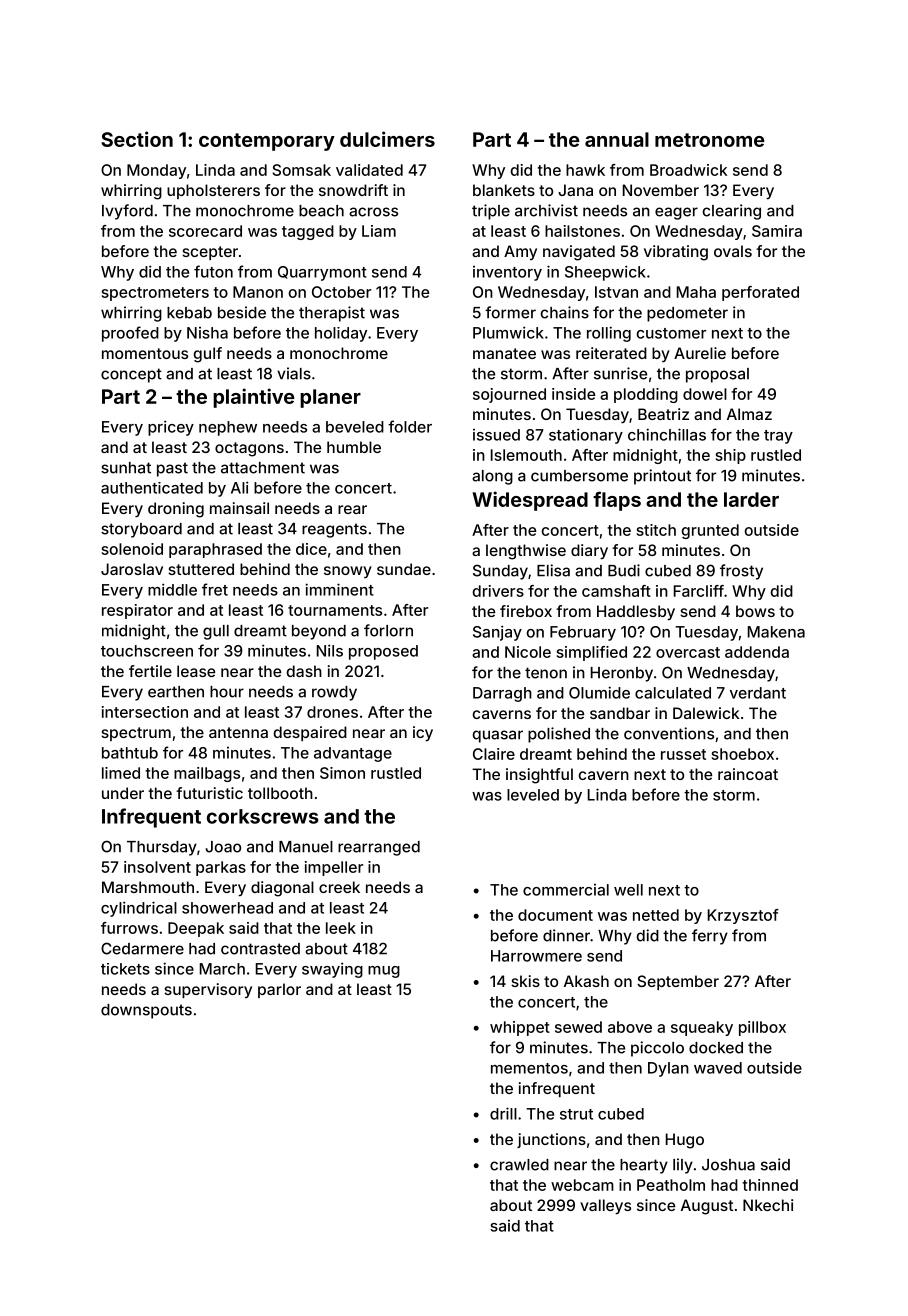  Describe the element at coordinates (503, 1113) in the screenshot. I see `drill` at that location.
